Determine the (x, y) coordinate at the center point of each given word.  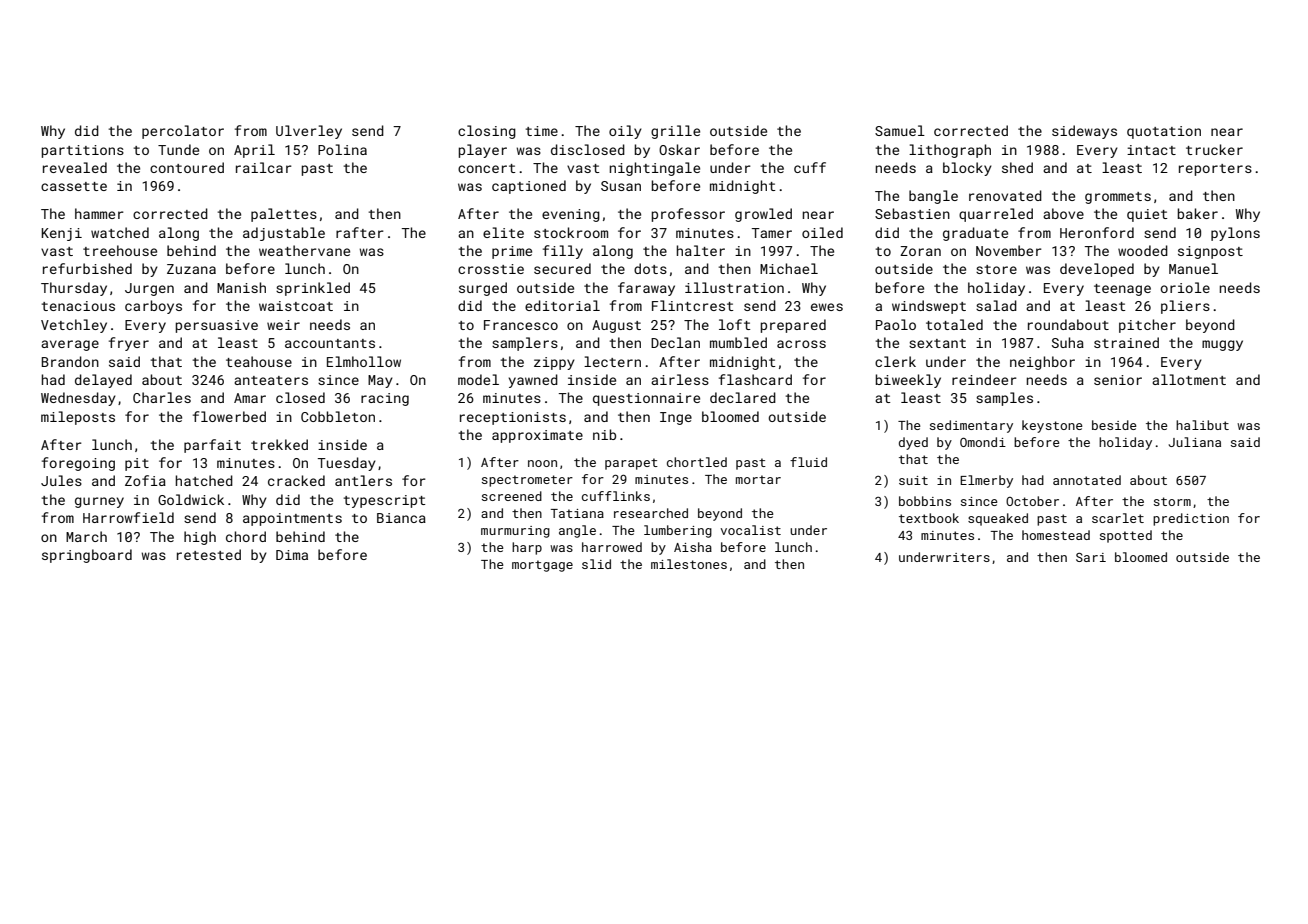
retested (209, 554)
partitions (83, 151)
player (483, 151)
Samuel (900, 130)
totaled (954, 324)
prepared (793, 326)
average (70, 345)
